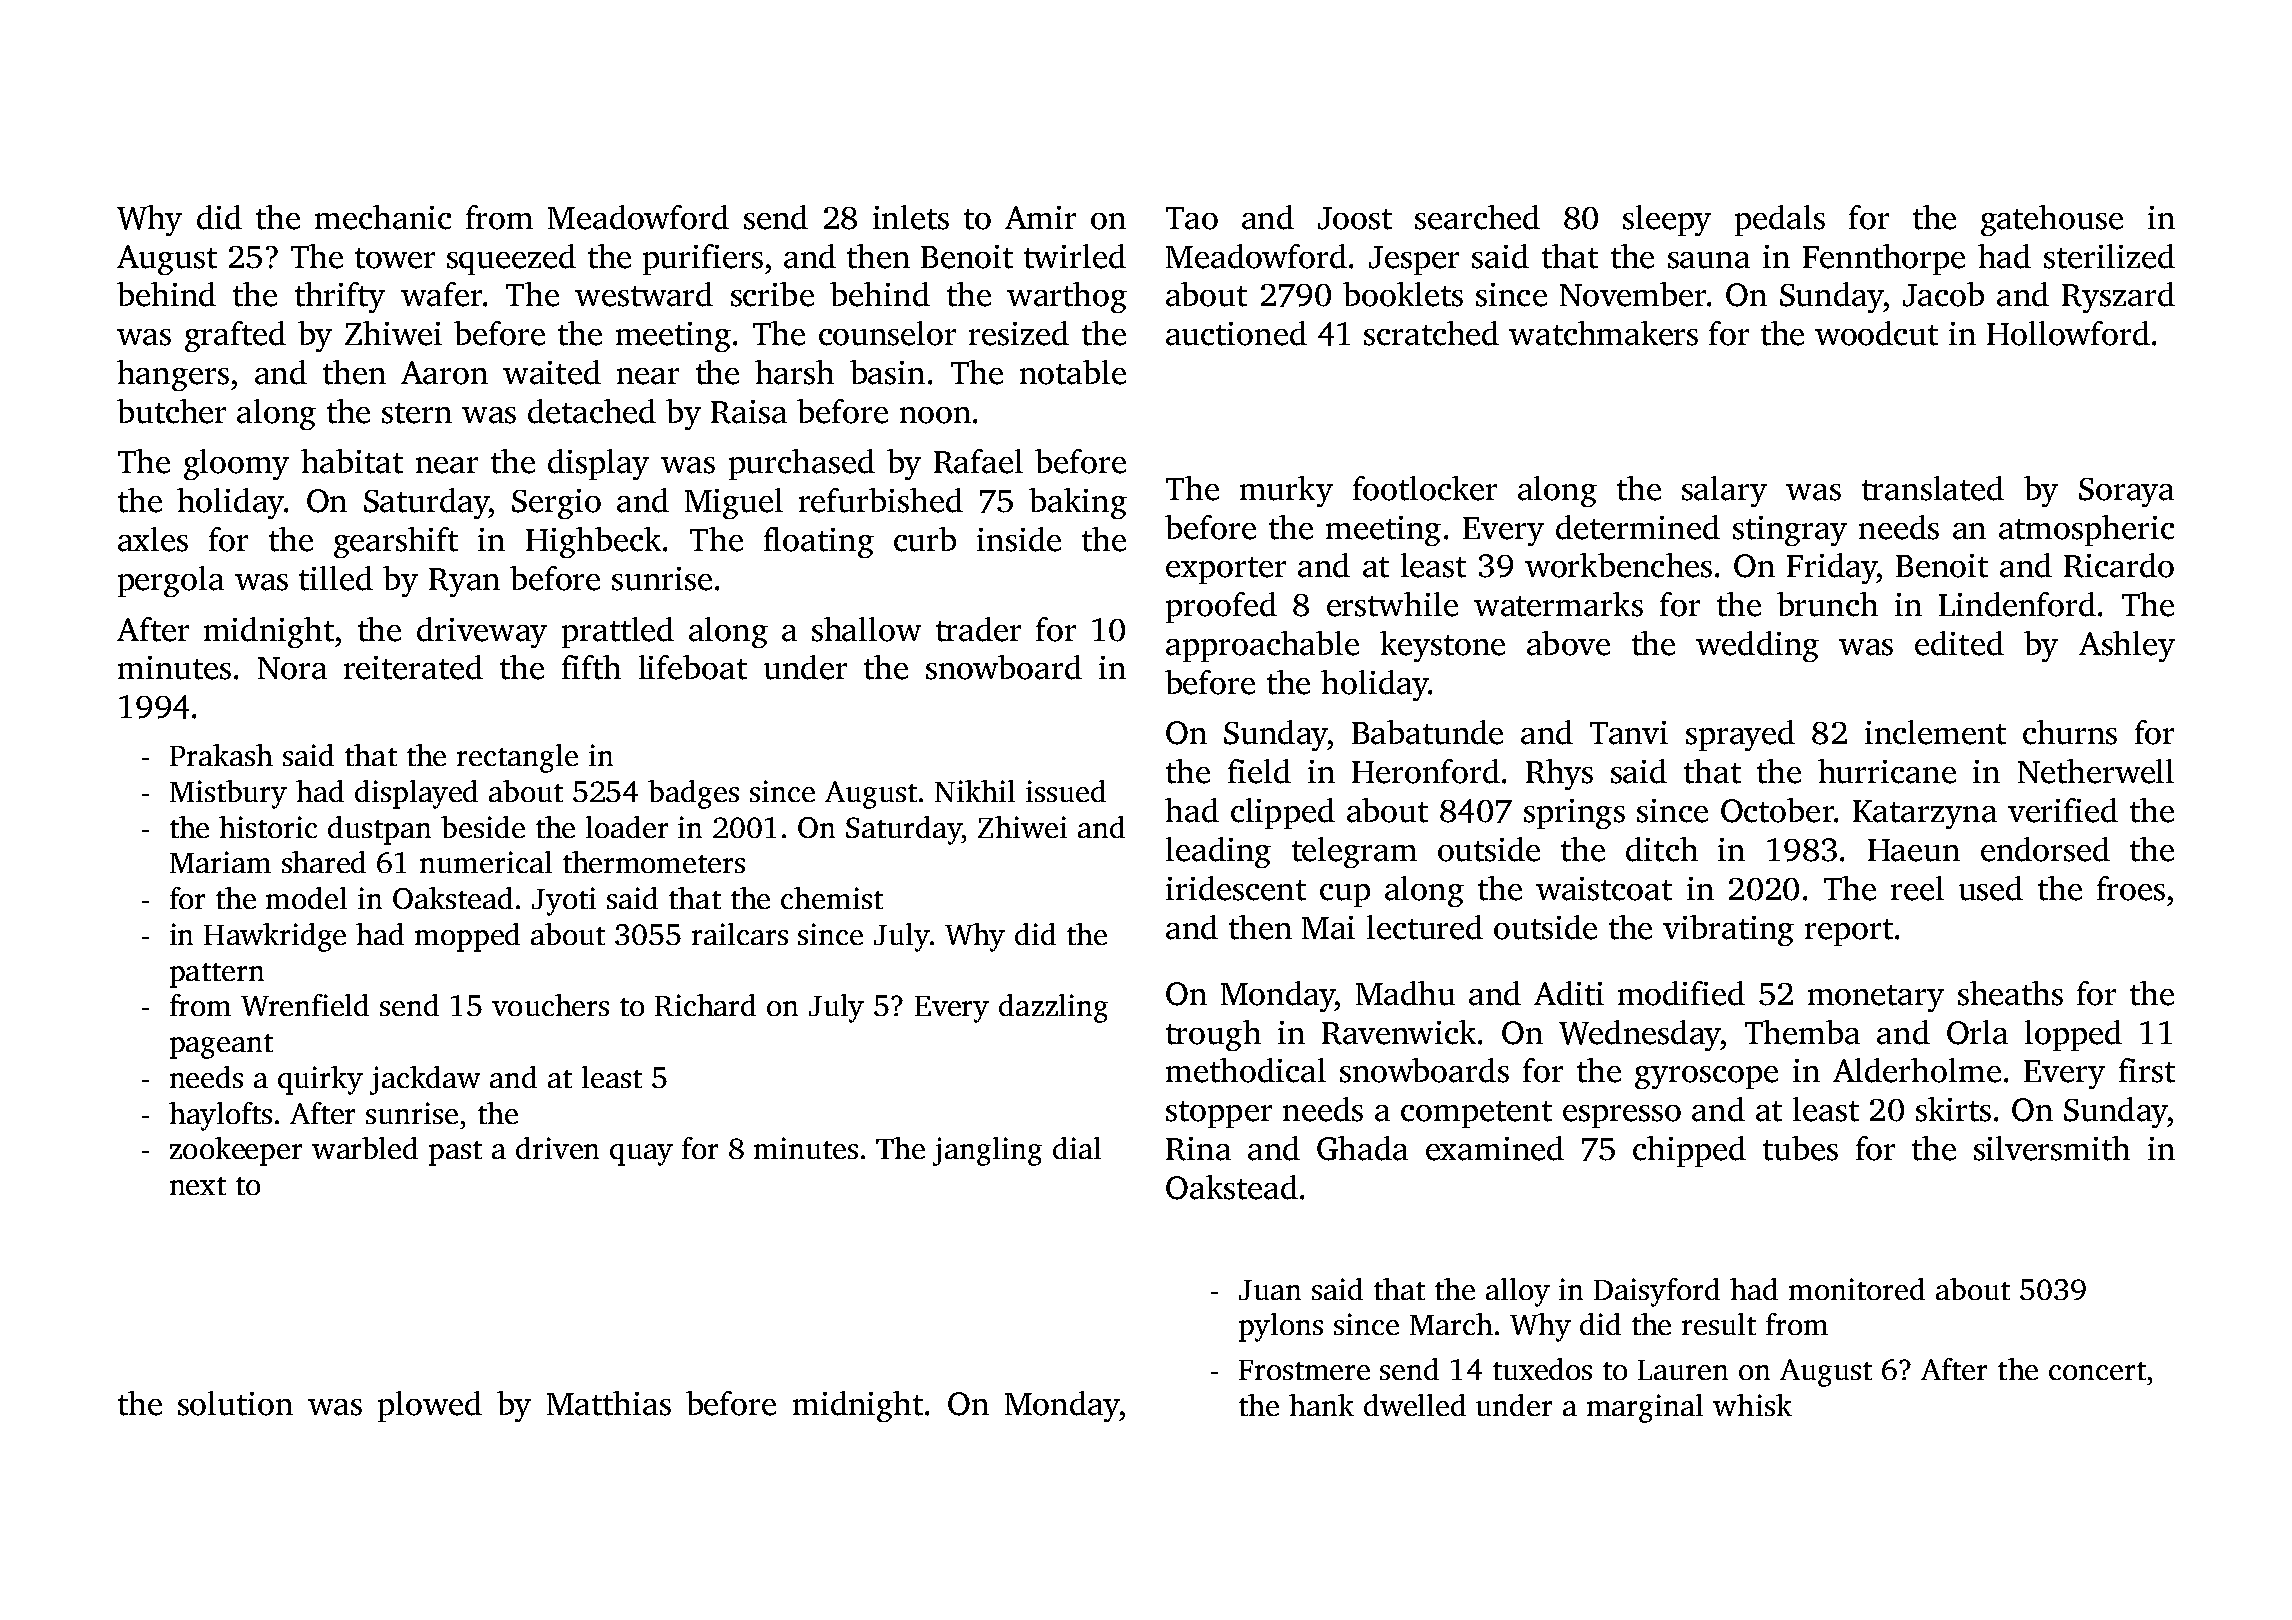  I want to click on badges, so click(693, 794).
